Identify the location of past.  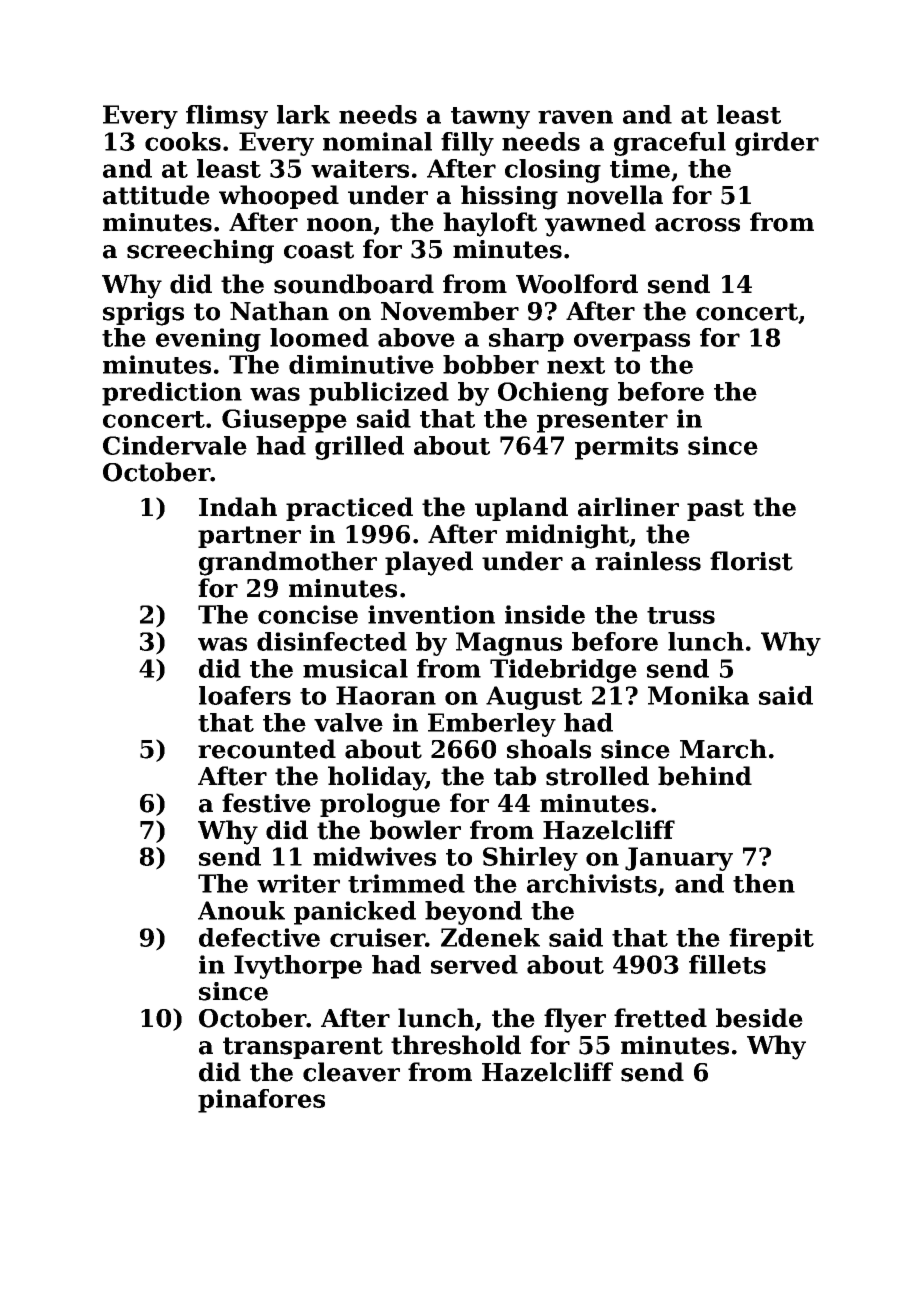
(715, 510).
